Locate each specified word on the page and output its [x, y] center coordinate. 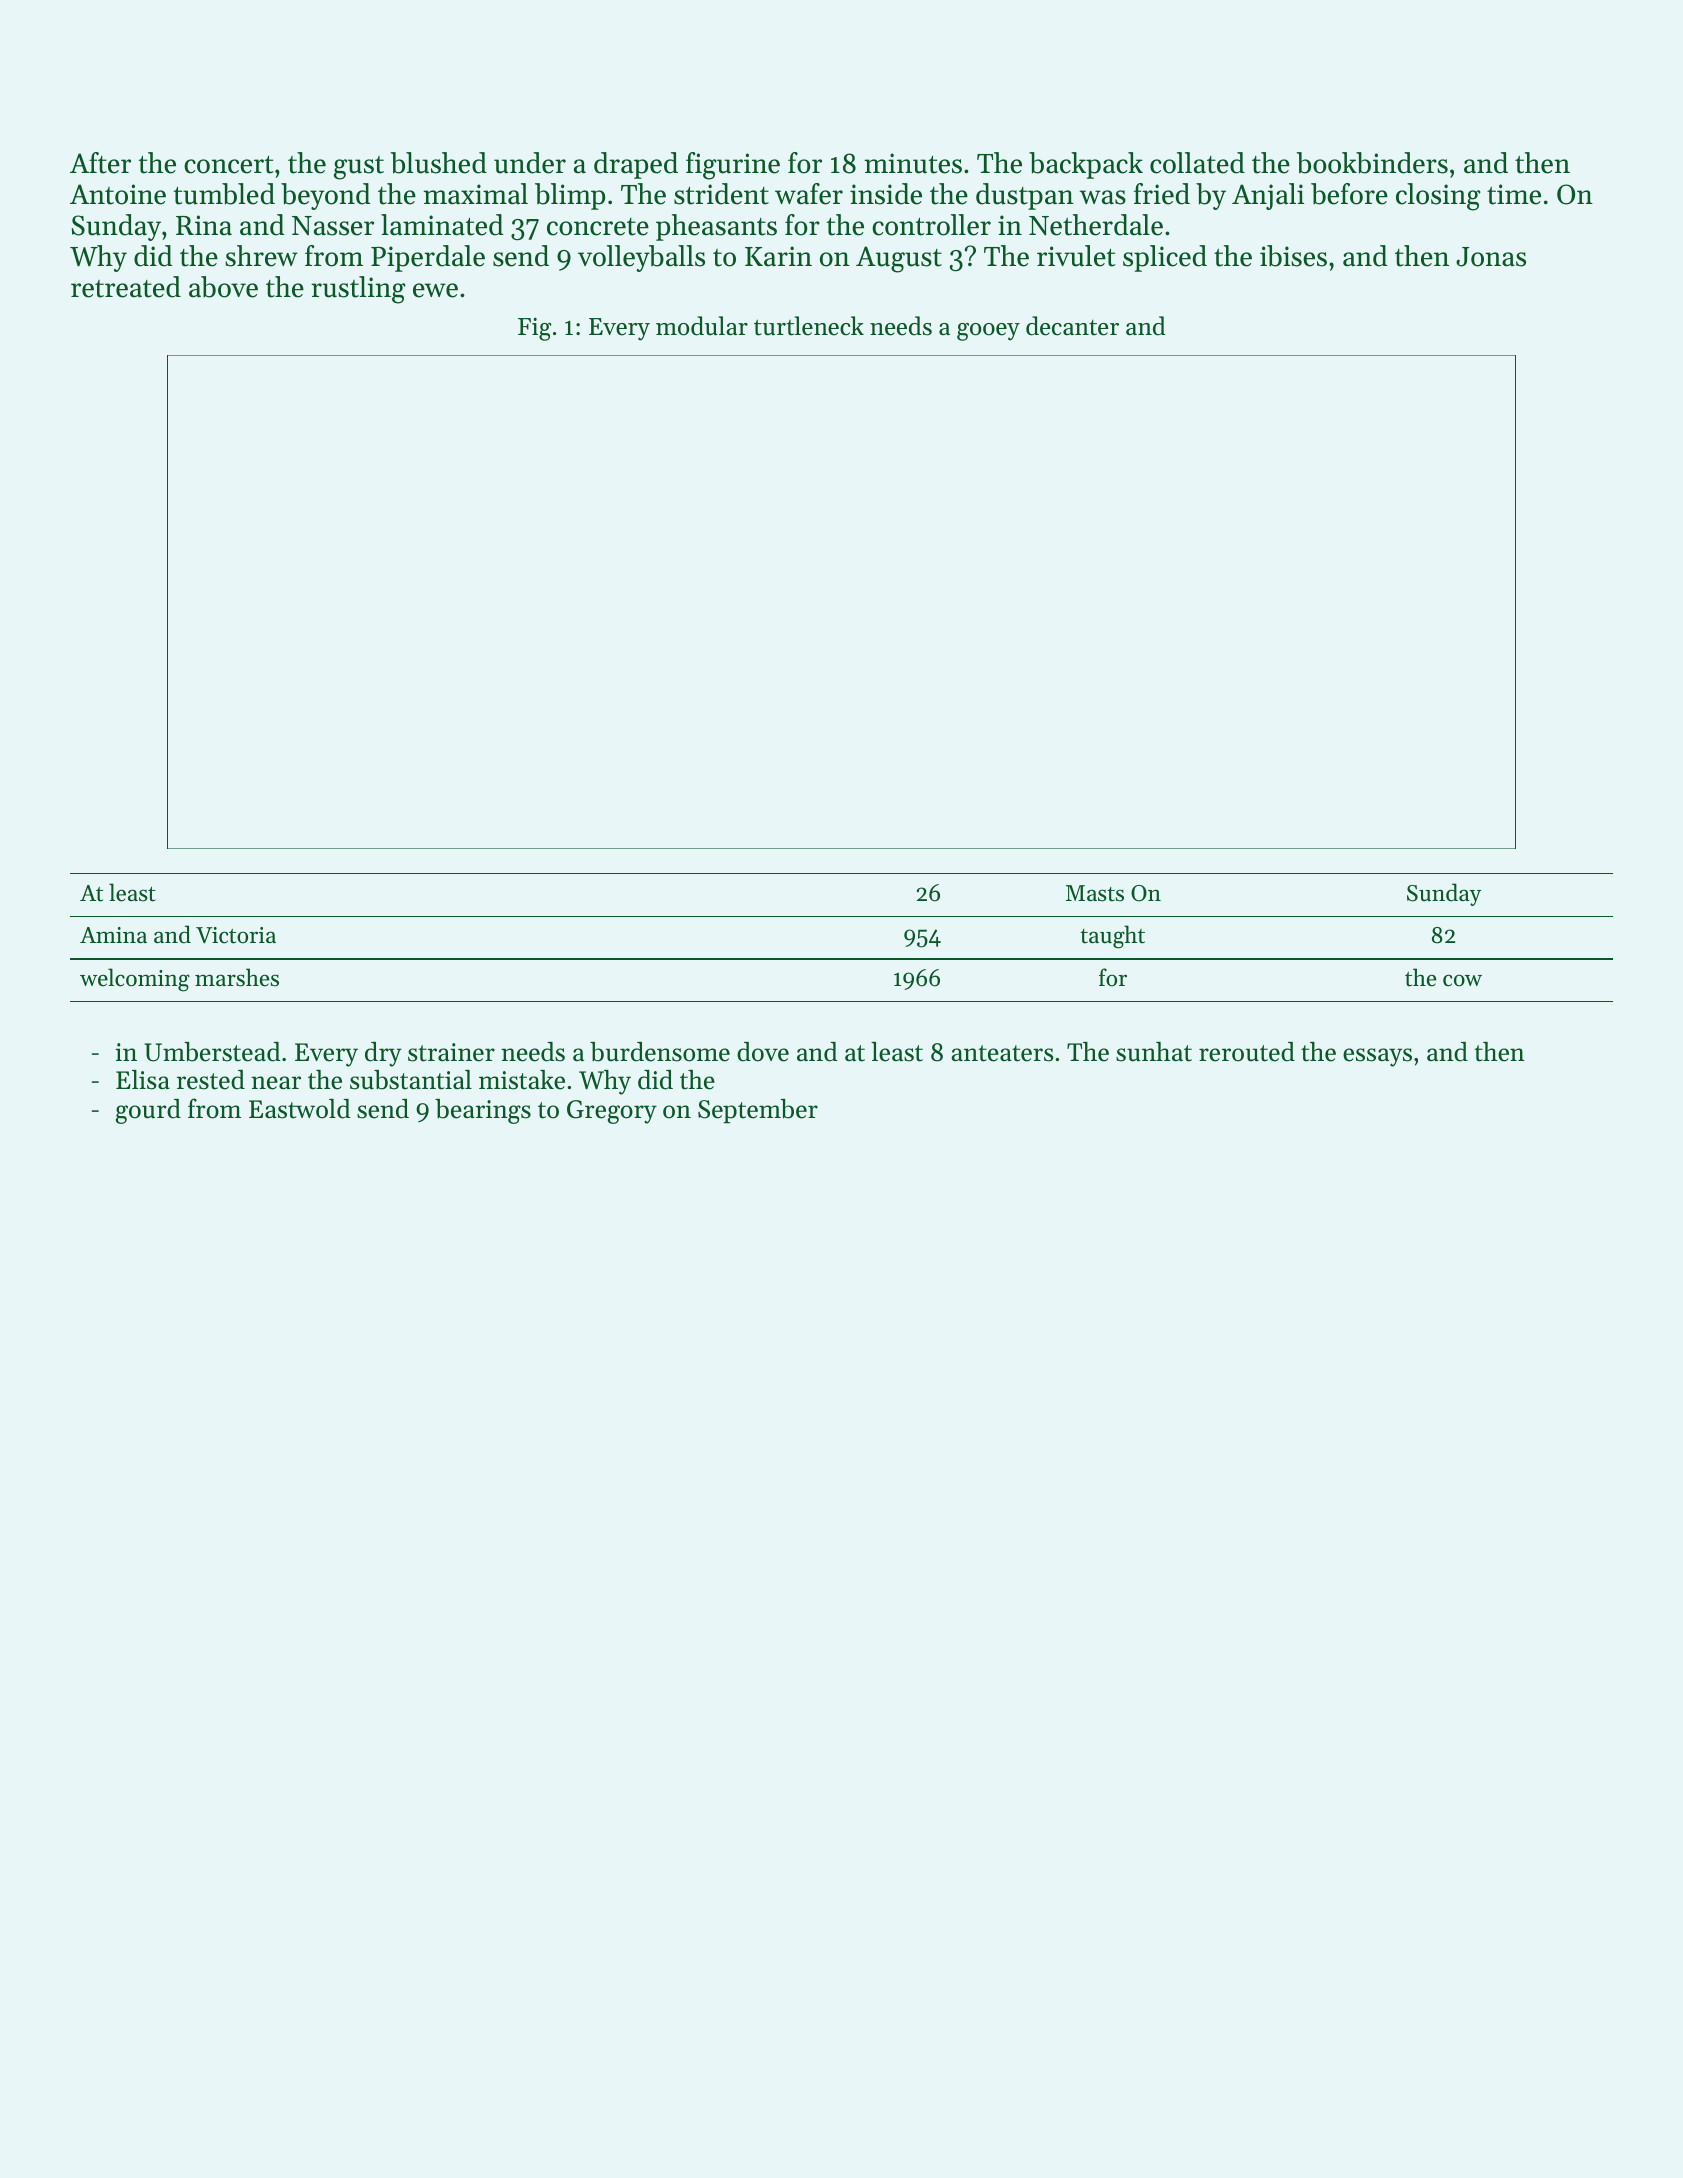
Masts [1095, 893]
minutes [913, 163]
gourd [148, 1111]
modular [702, 326]
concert [228, 164]
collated [1197, 163]
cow [1462, 980]
